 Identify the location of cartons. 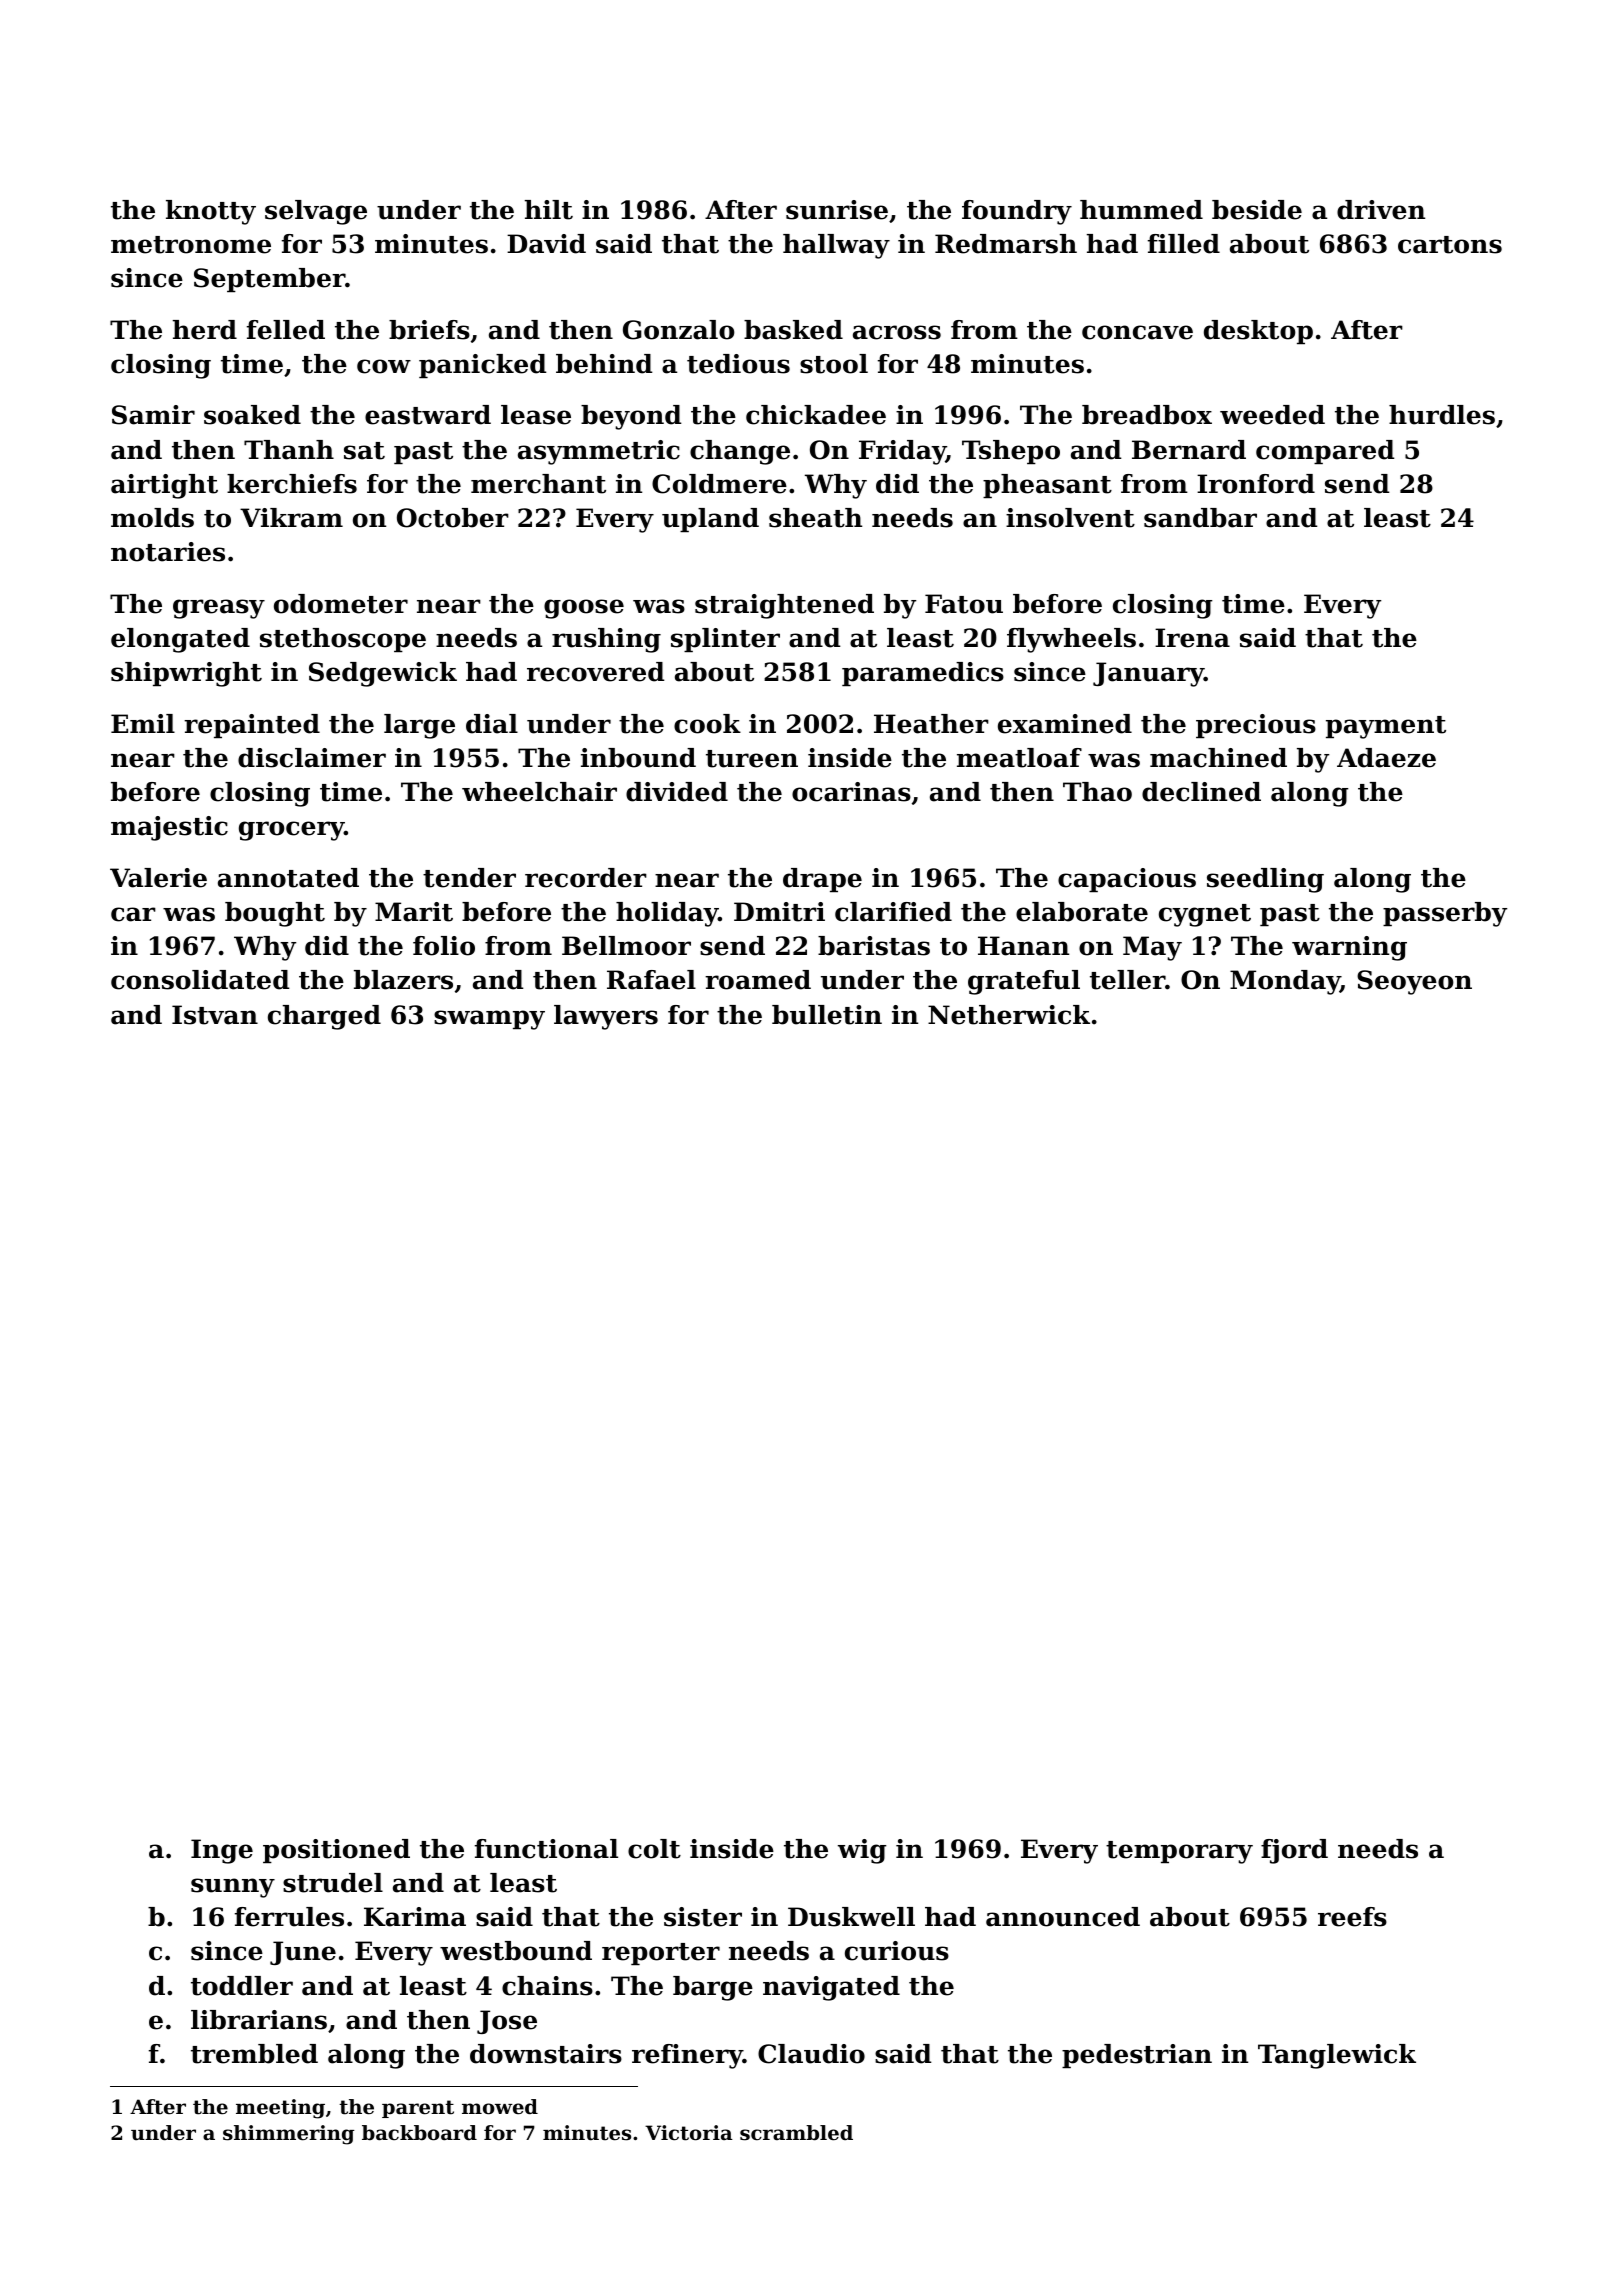
(1450, 245).
